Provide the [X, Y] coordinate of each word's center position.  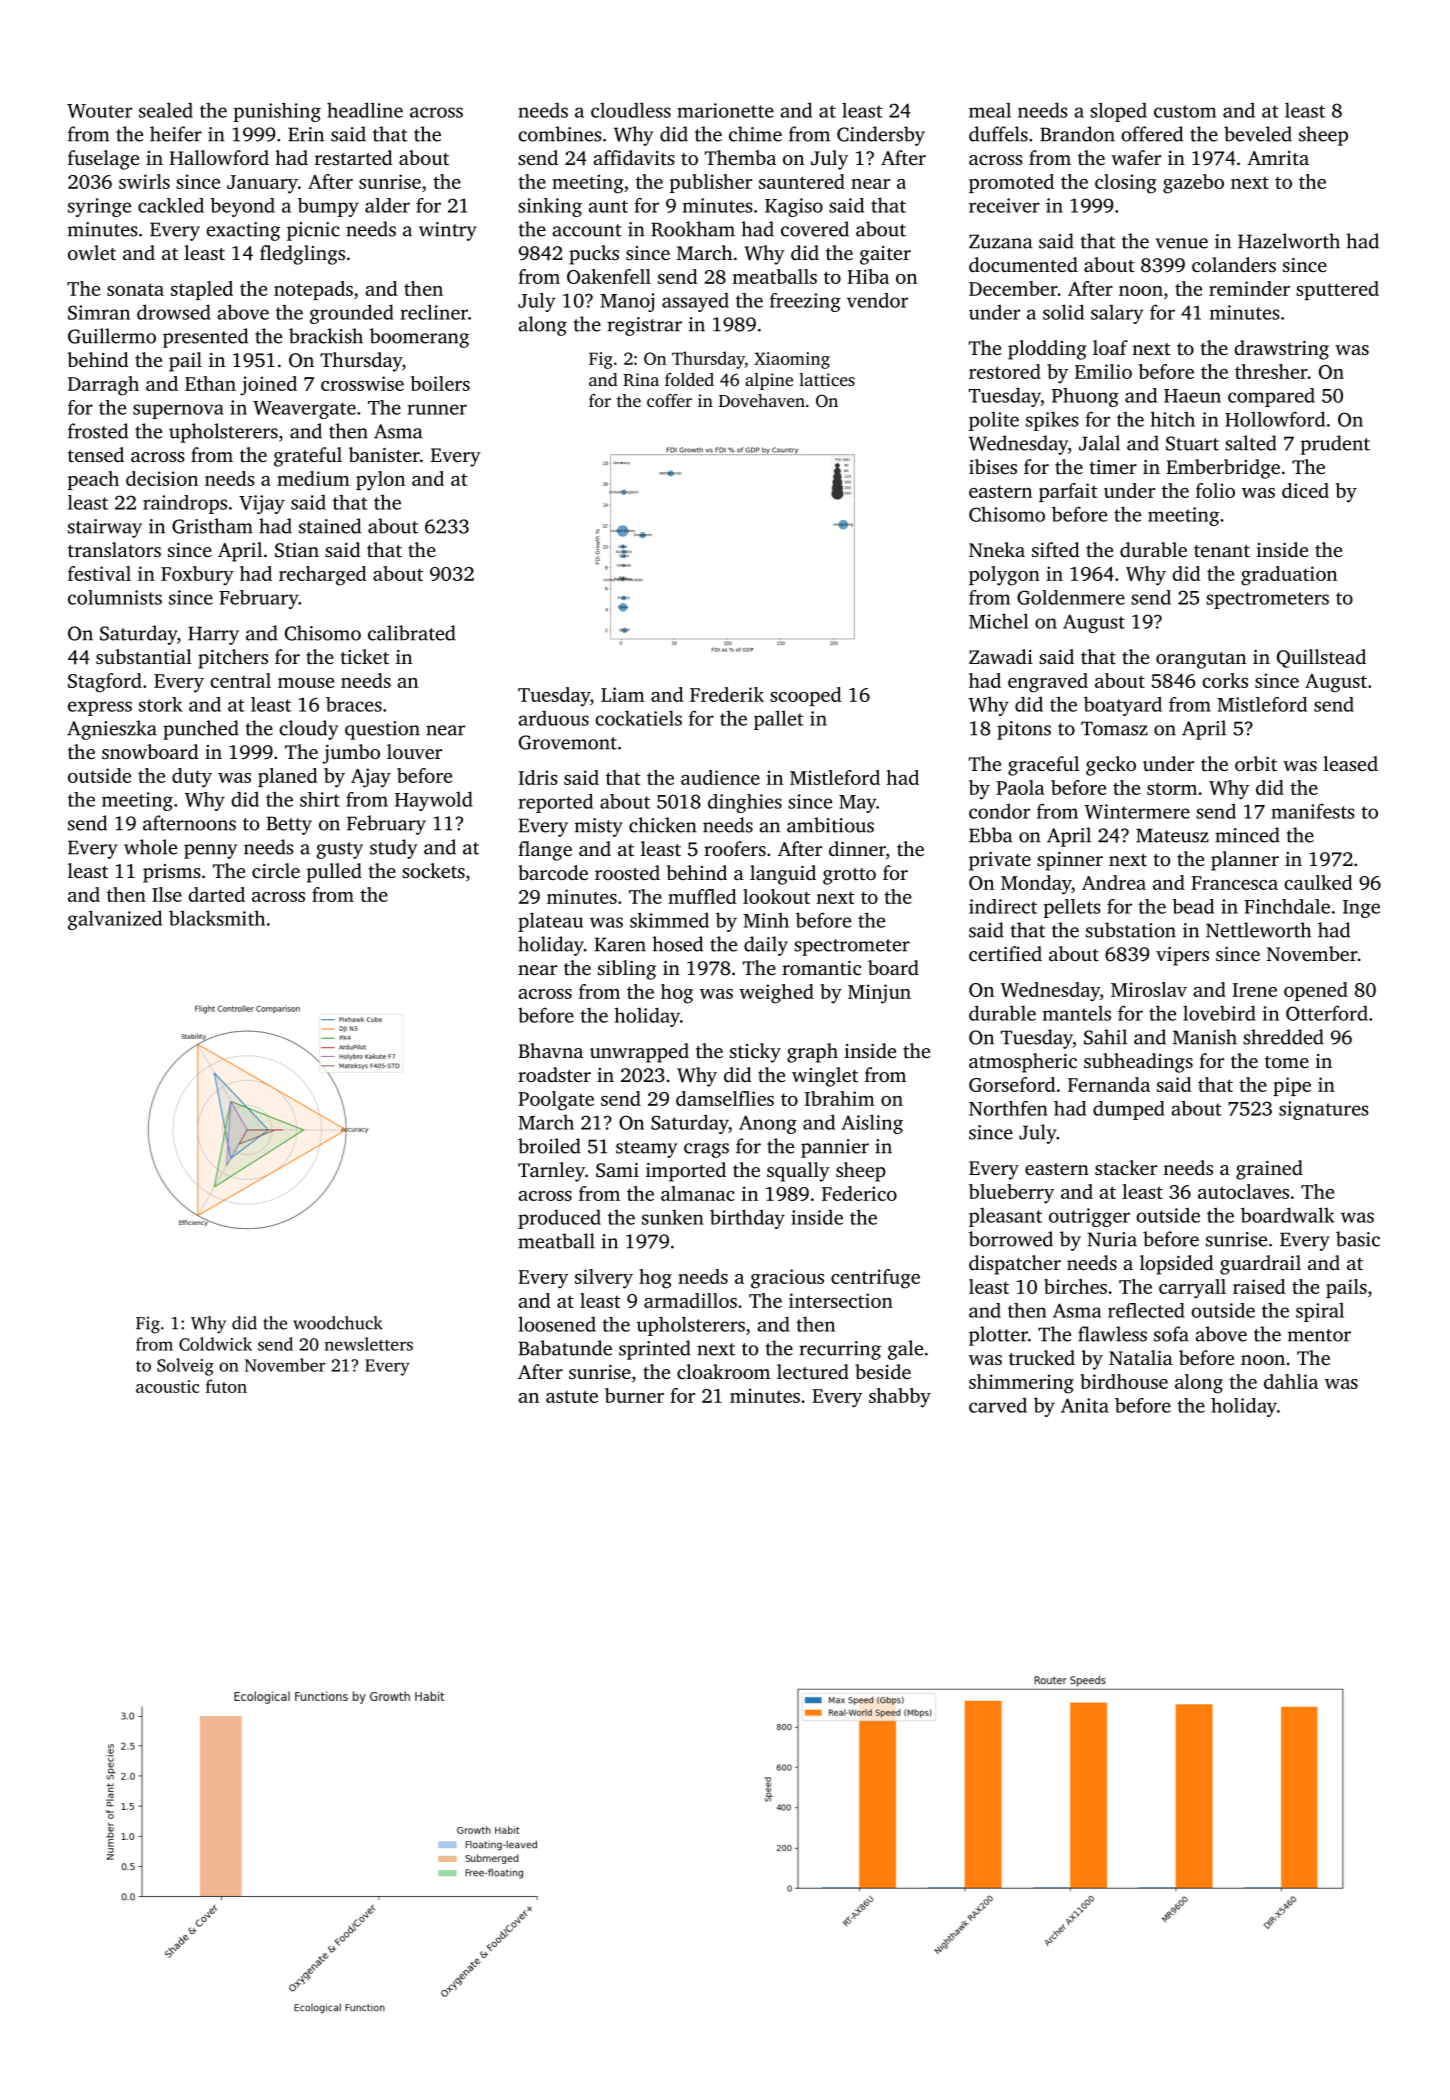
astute [572, 1396]
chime [755, 134]
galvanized [115, 920]
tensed [96, 454]
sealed [166, 110]
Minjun [879, 994]
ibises [993, 466]
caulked [1318, 882]
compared [1271, 397]
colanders [1234, 264]
